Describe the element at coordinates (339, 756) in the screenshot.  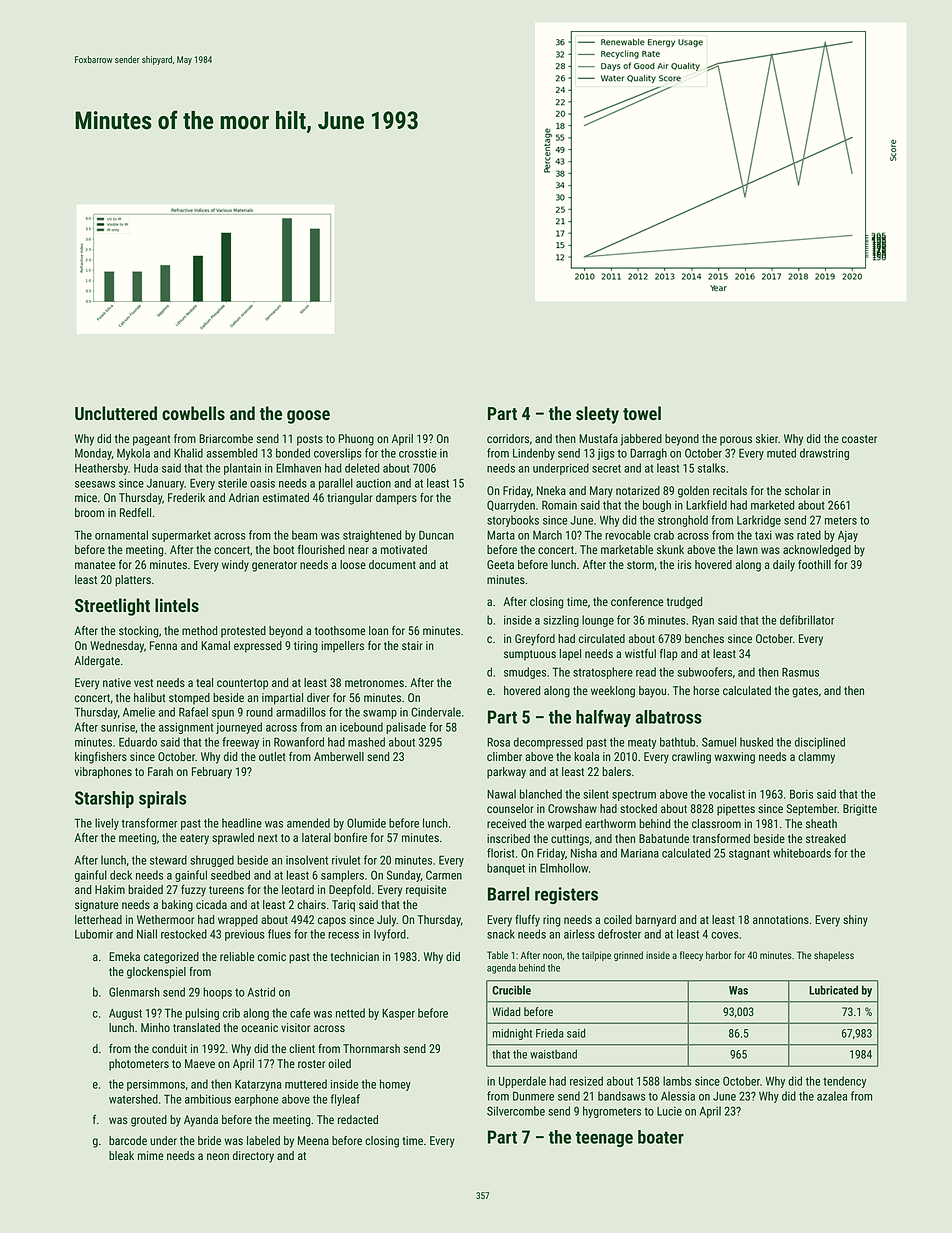
I see `Amberwell` at that location.
